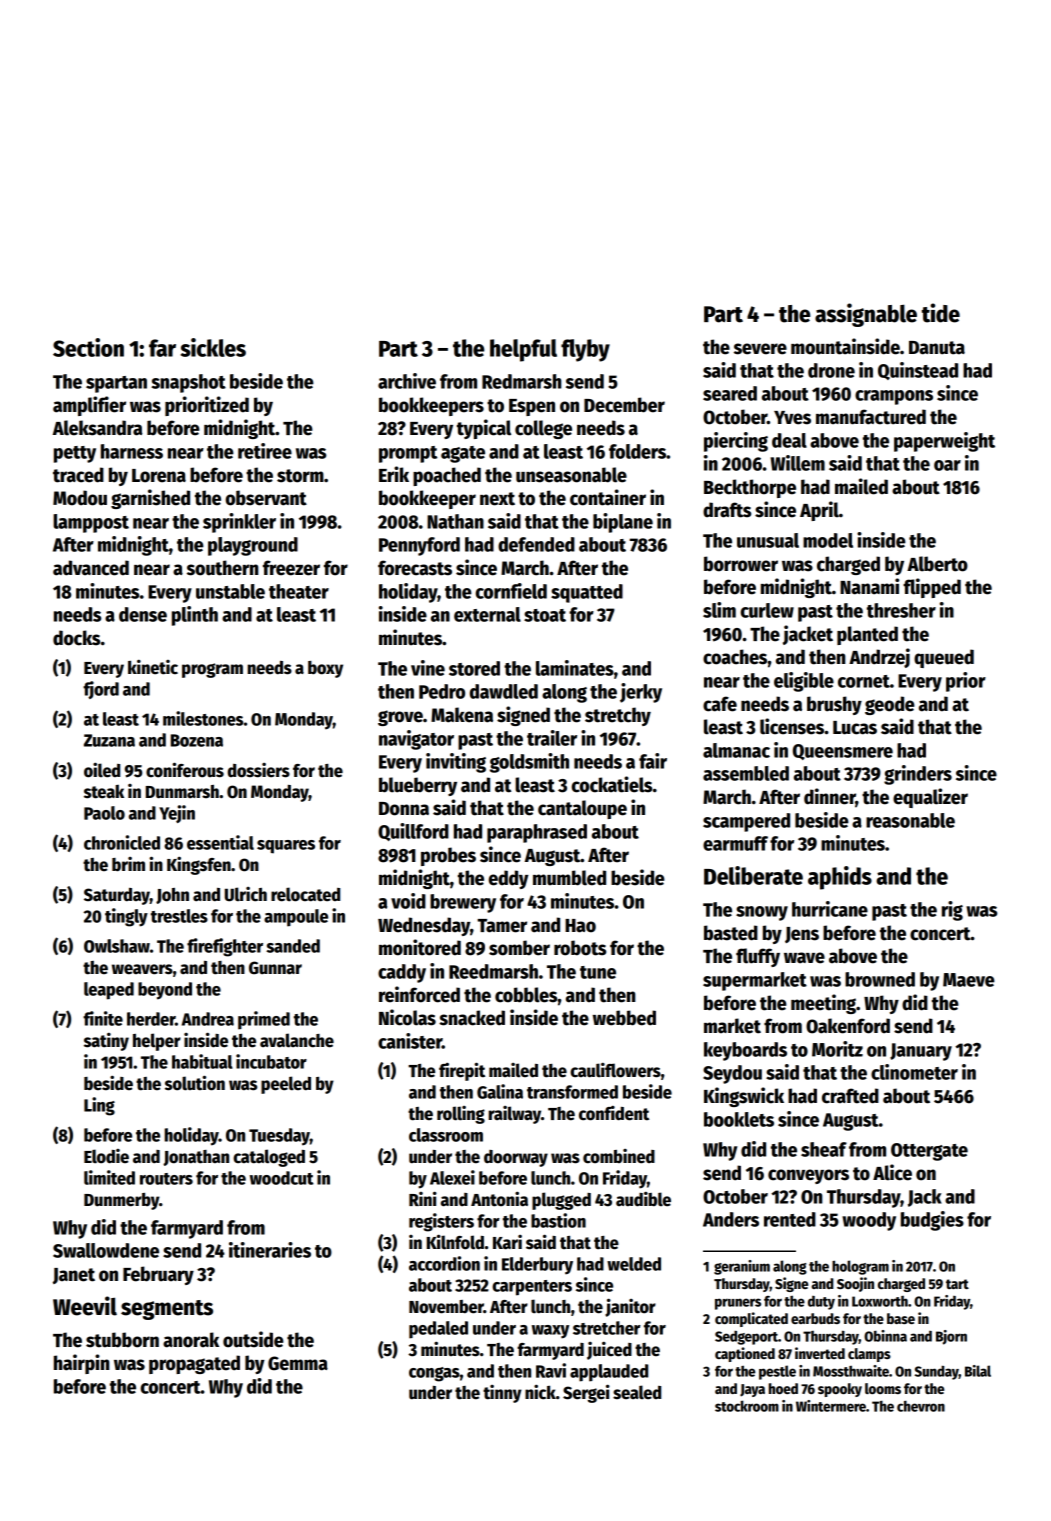 Image resolution: width=1051 pixels, height=1521 pixels. Describe the element at coordinates (298, 1363) in the page. I see `Gemma` at that location.
